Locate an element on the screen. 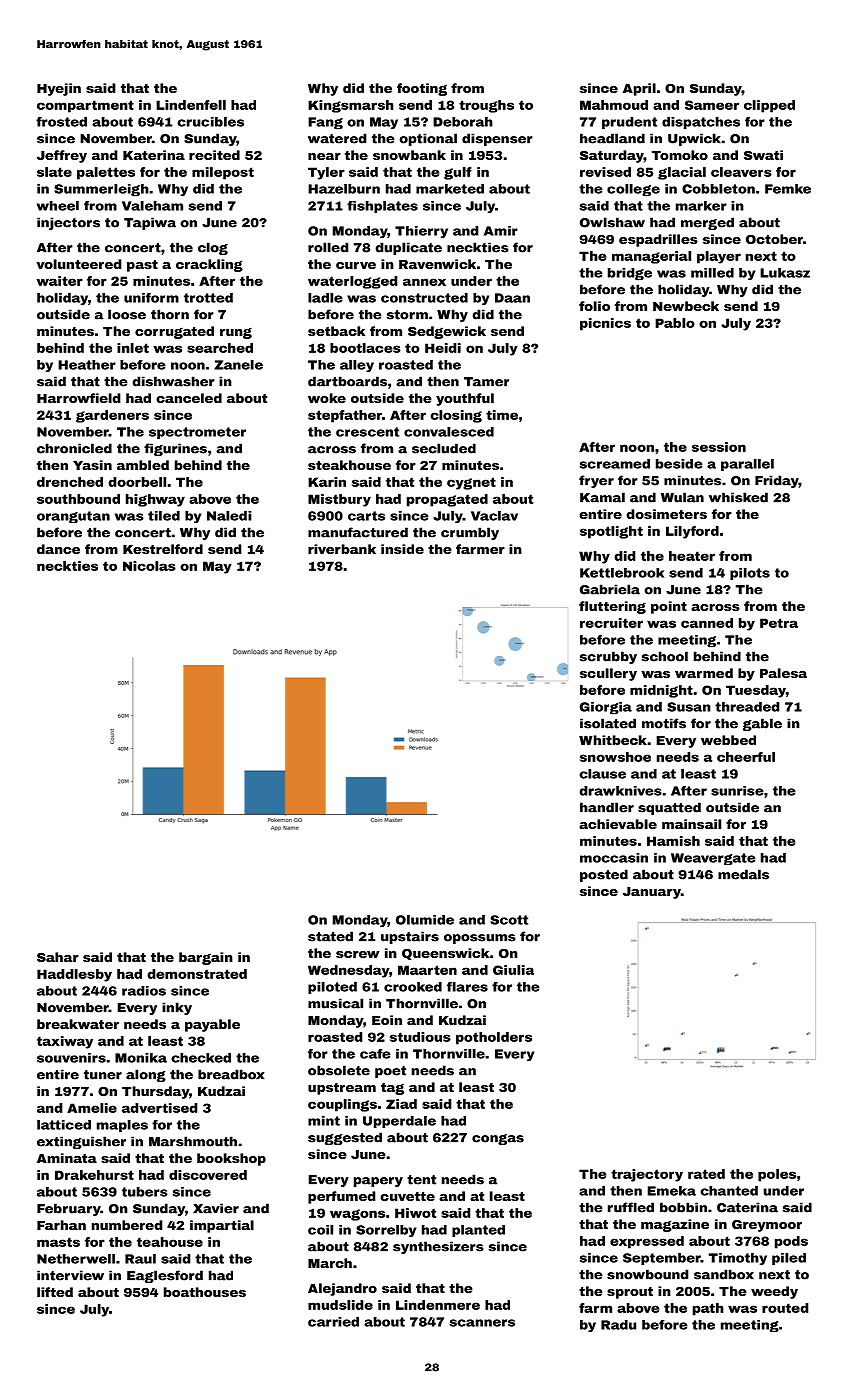  Radu is located at coordinates (618, 1325).
